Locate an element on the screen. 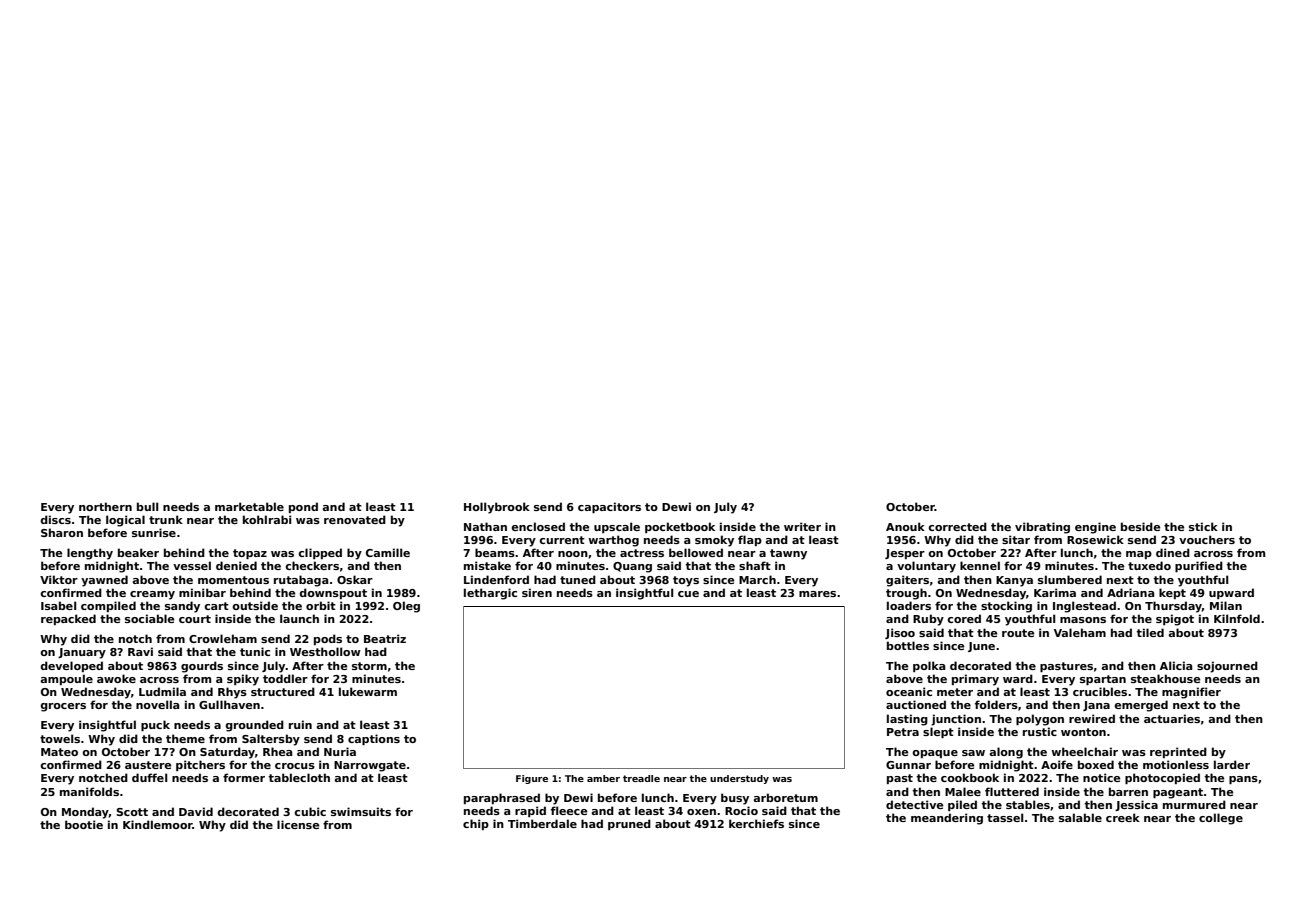 The image size is (1308, 924). northern is located at coordinates (105, 506).
